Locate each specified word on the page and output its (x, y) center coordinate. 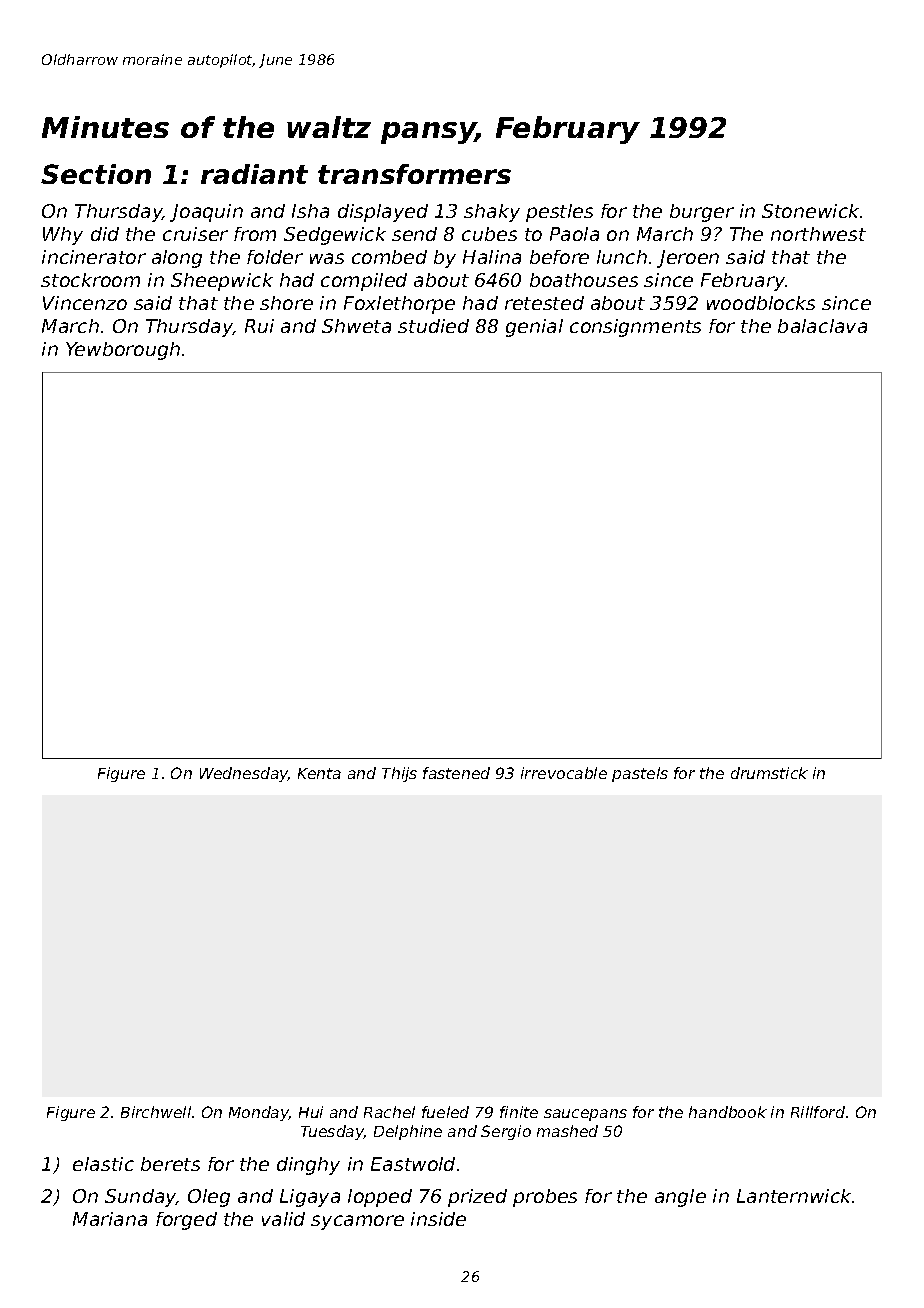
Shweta (356, 326)
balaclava (822, 326)
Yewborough (123, 351)
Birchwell (156, 1112)
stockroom (90, 280)
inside (438, 1219)
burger (702, 213)
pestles (559, 213)
